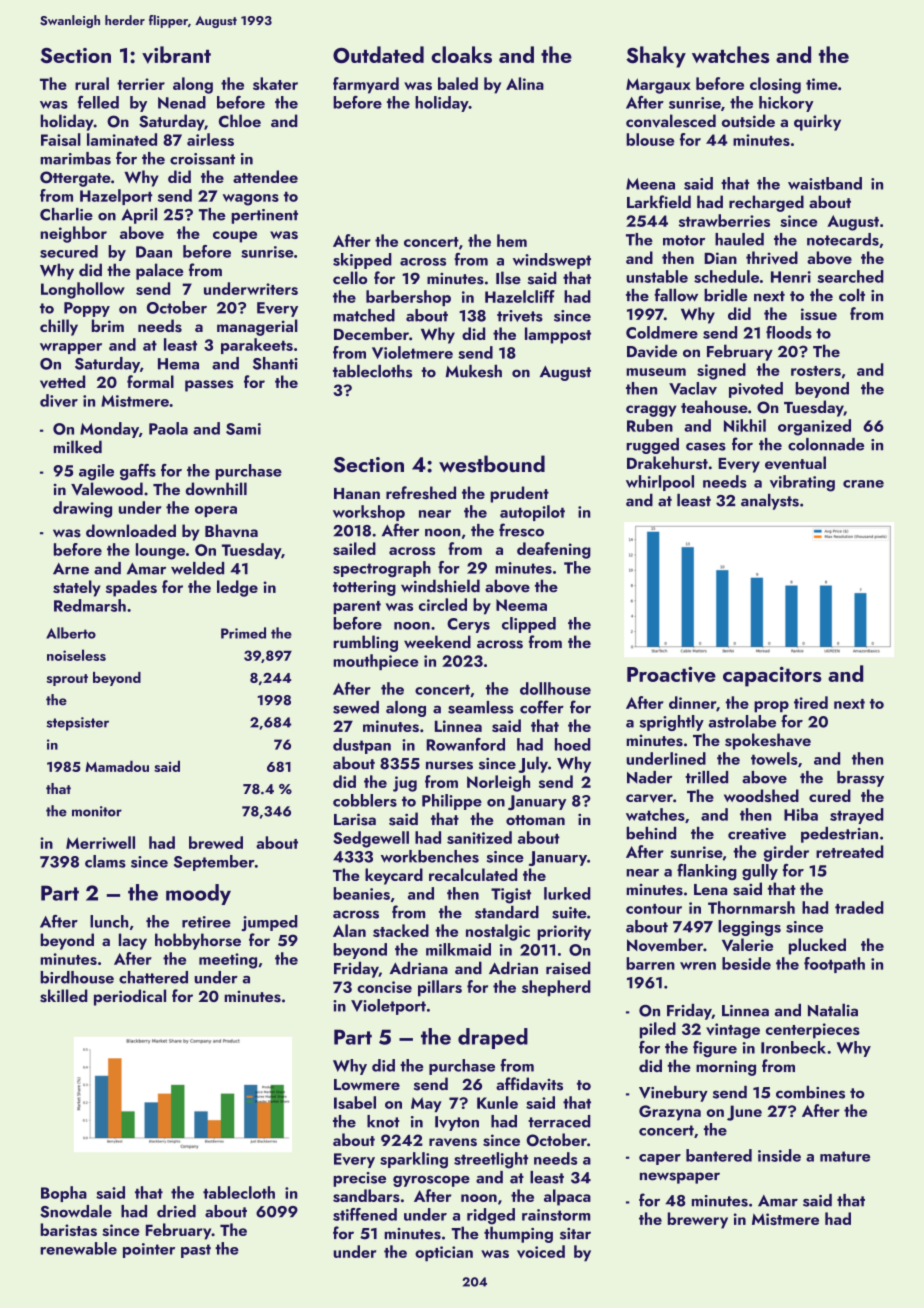  Describe the element at coordinates (493, 1038) in the screenshot. I see `draped` at that location.
